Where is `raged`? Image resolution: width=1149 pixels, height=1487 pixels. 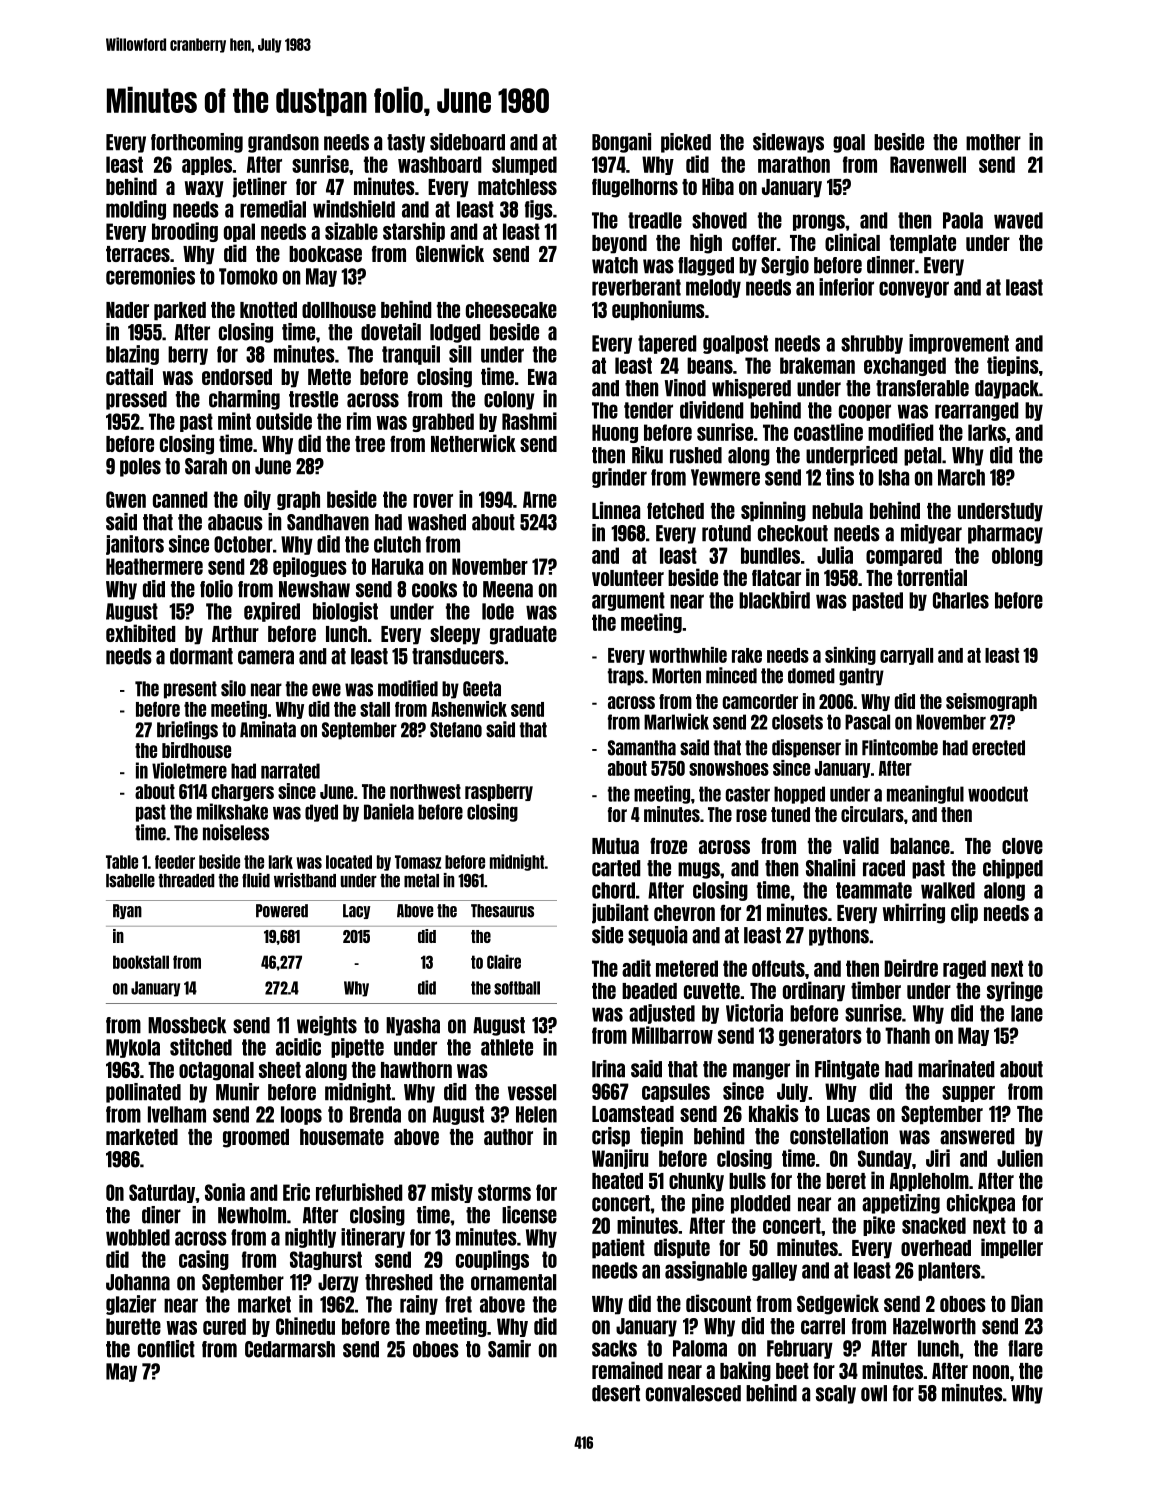
raged is located at coordinates (964, 969).
